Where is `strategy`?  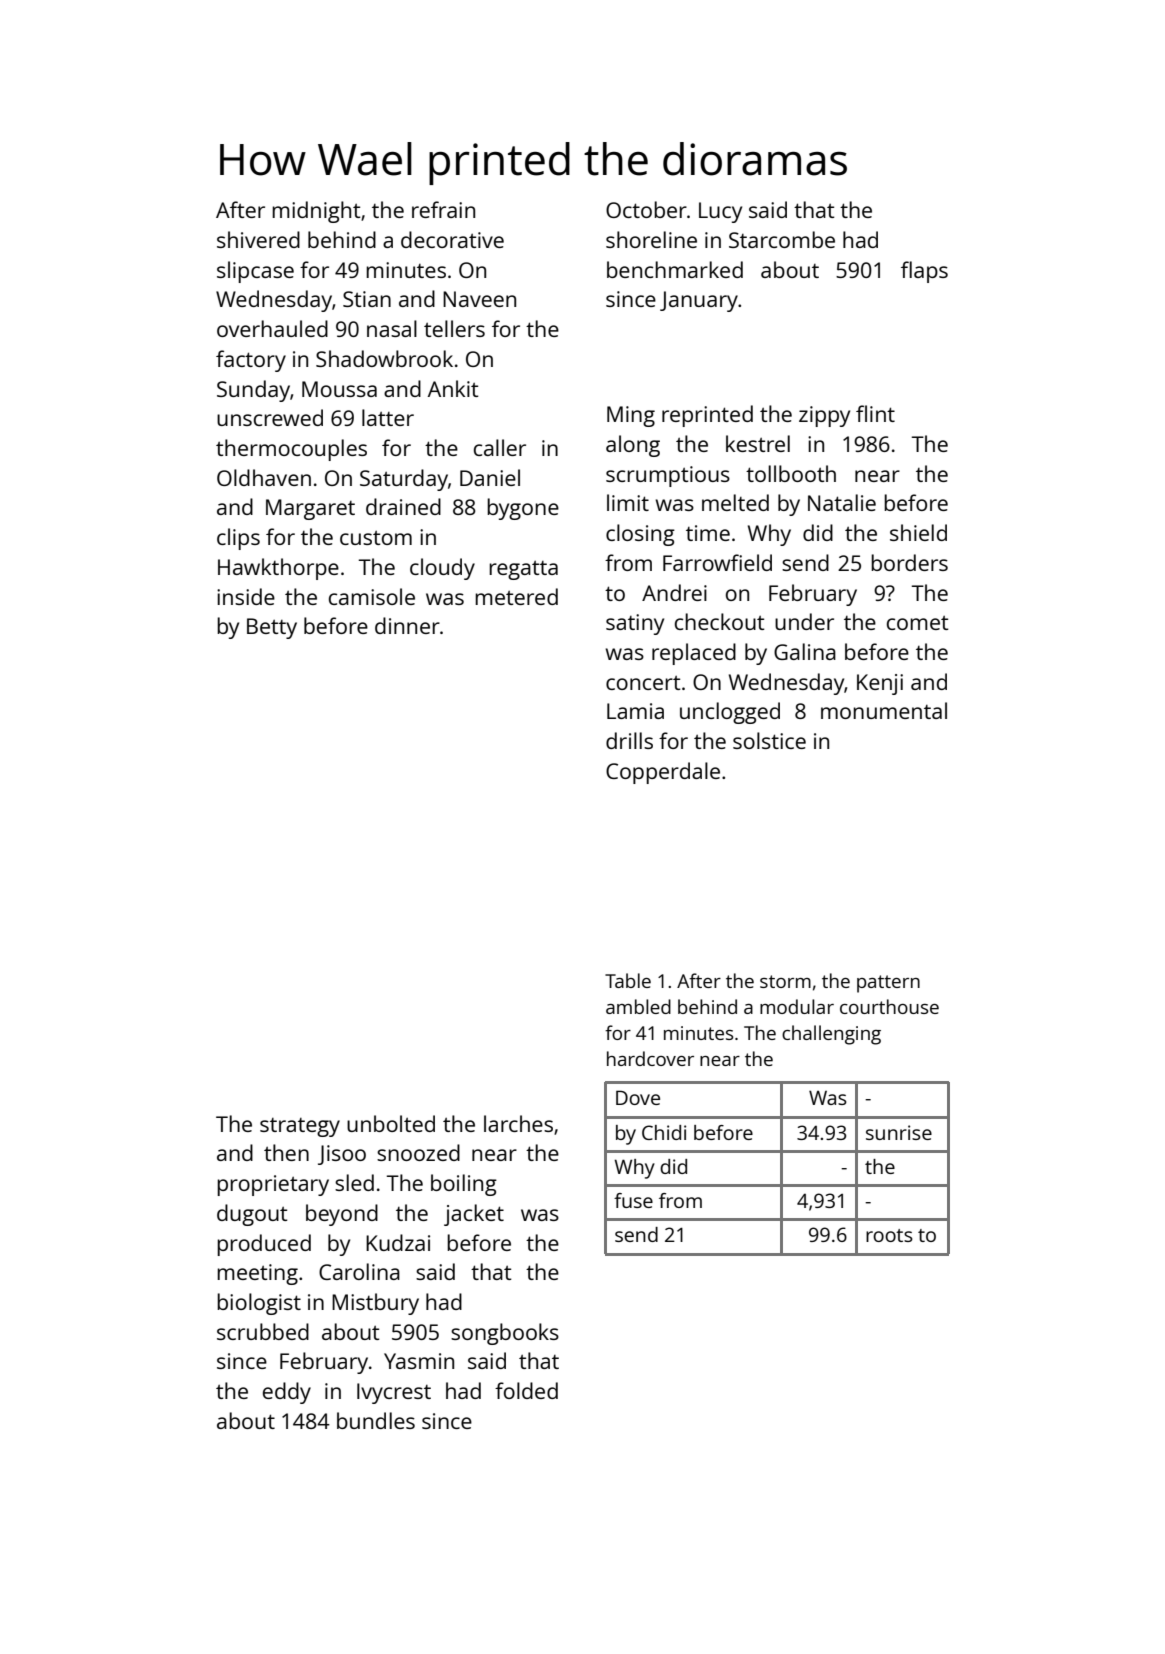
strategy is located at coordinates (300, 1127).
